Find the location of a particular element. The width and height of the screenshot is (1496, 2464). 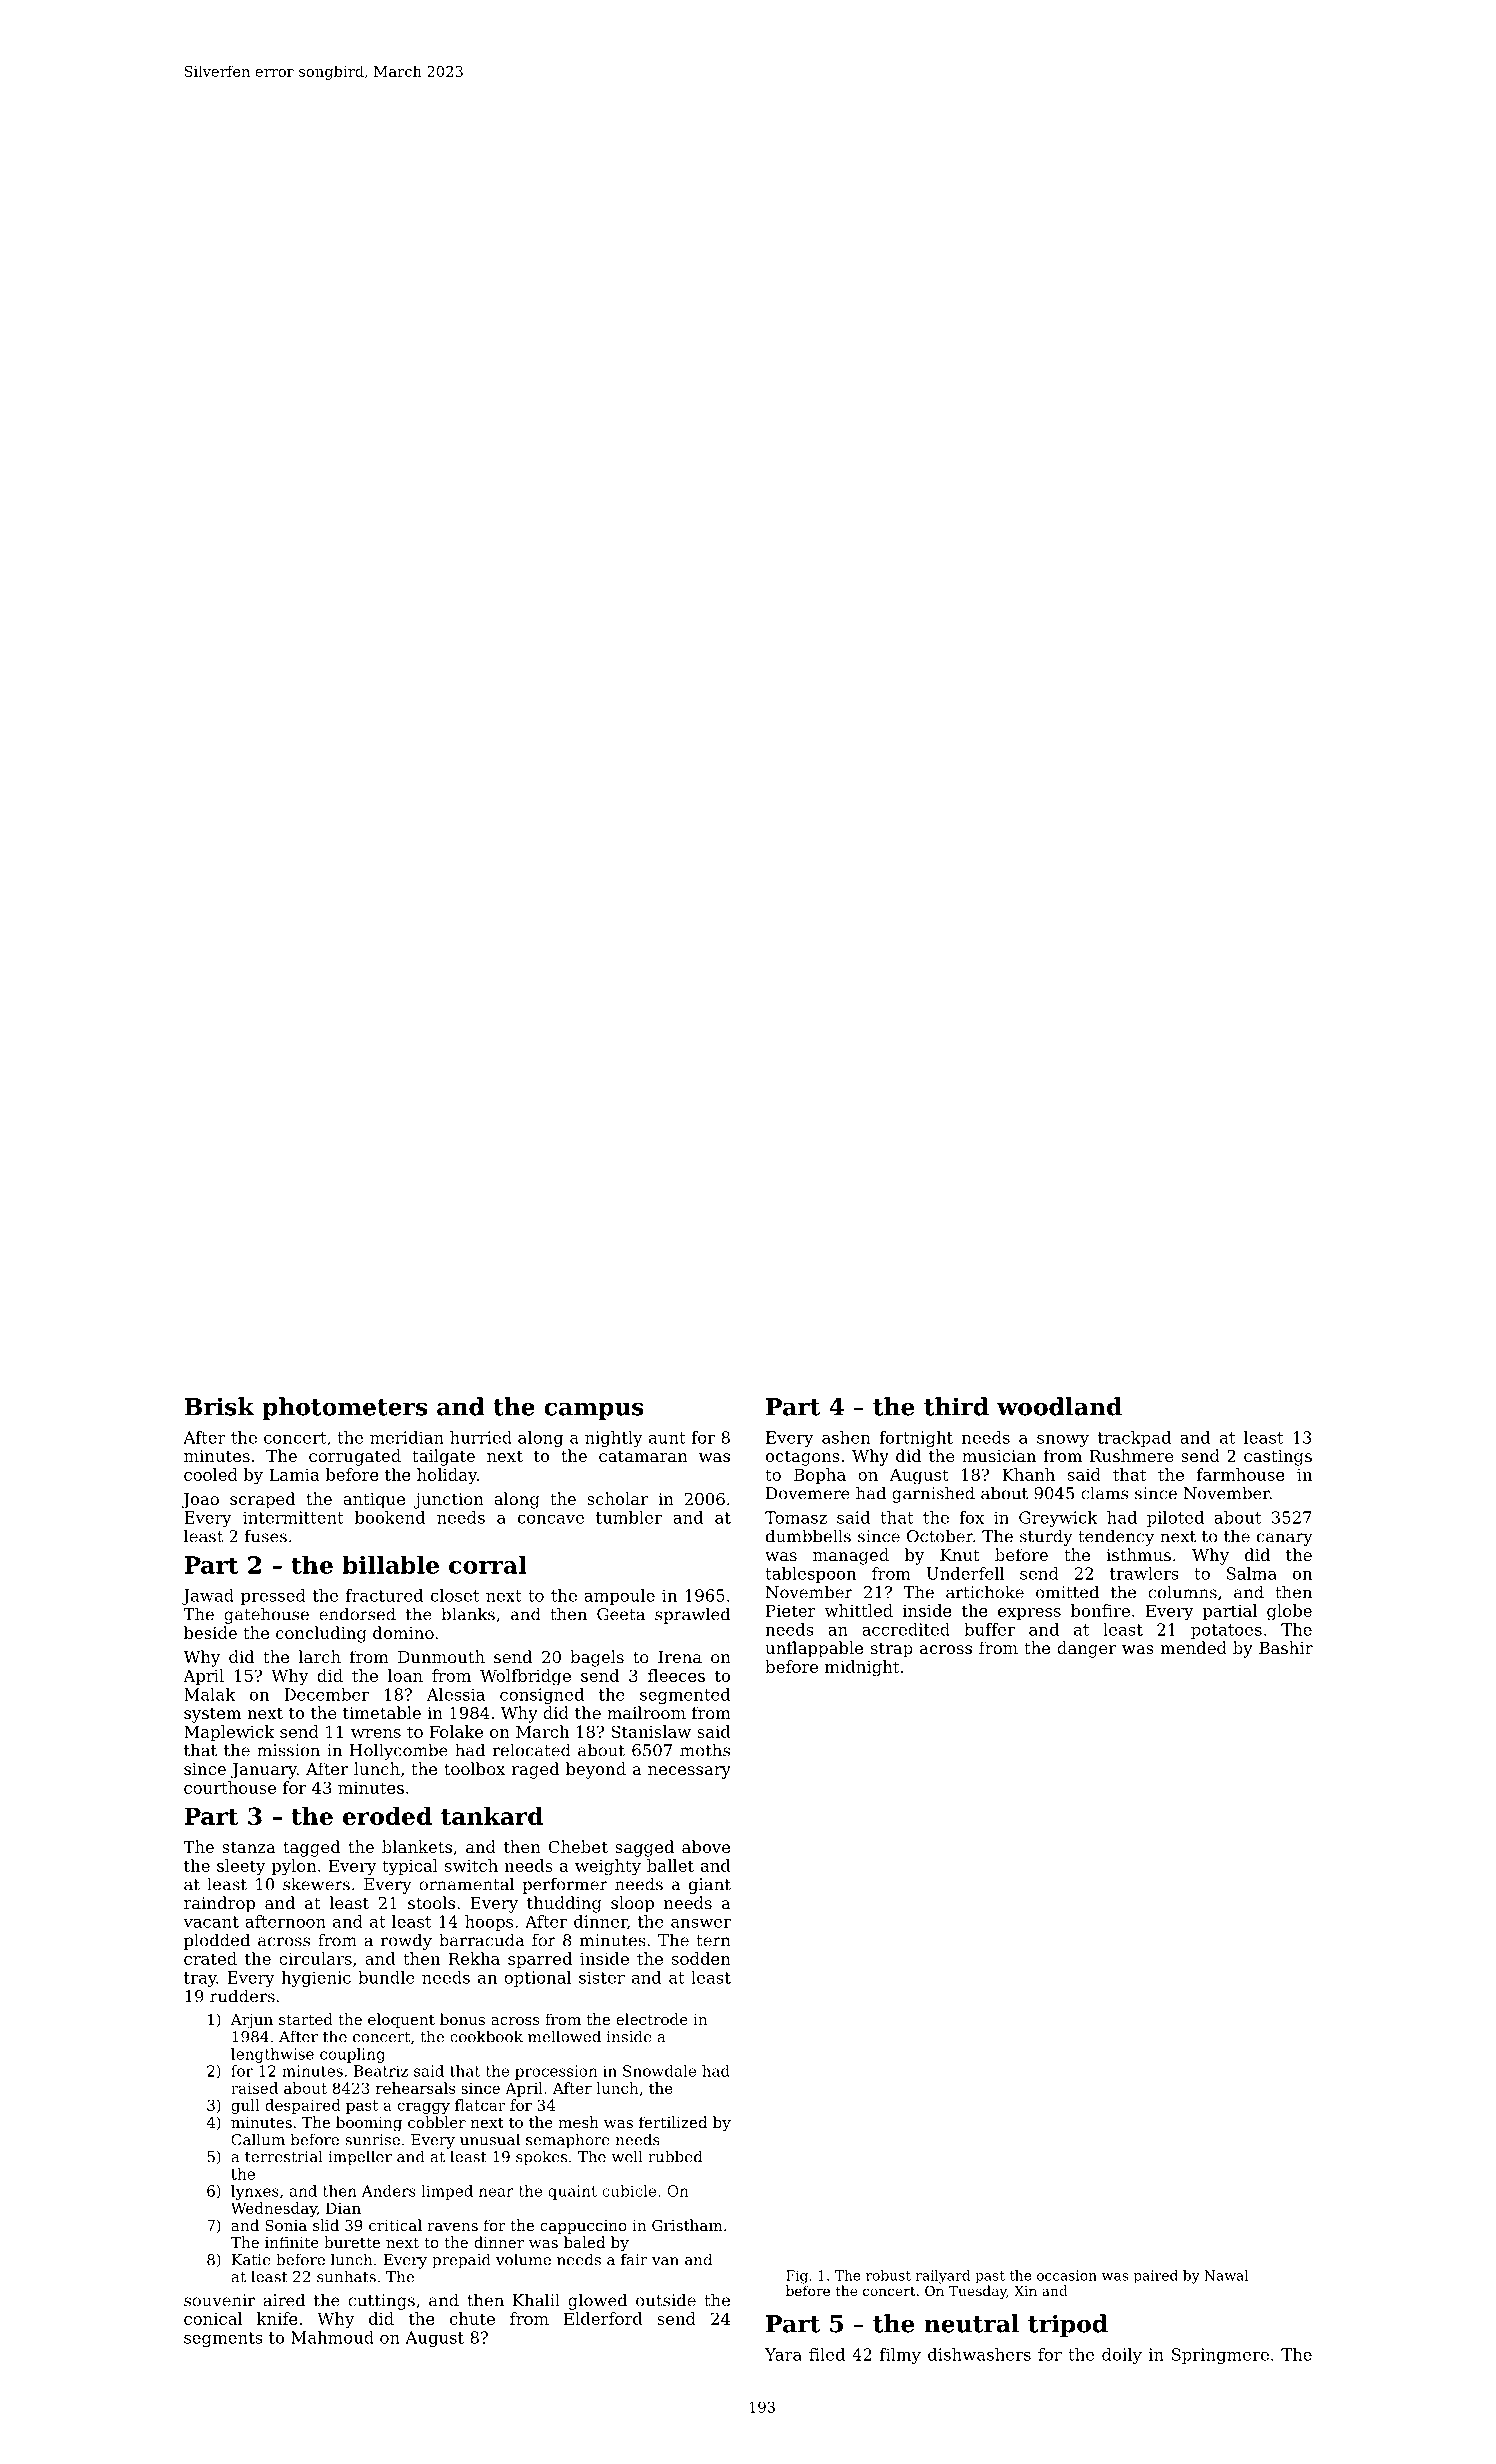

circulars is located at coordinates (315, 1958).
